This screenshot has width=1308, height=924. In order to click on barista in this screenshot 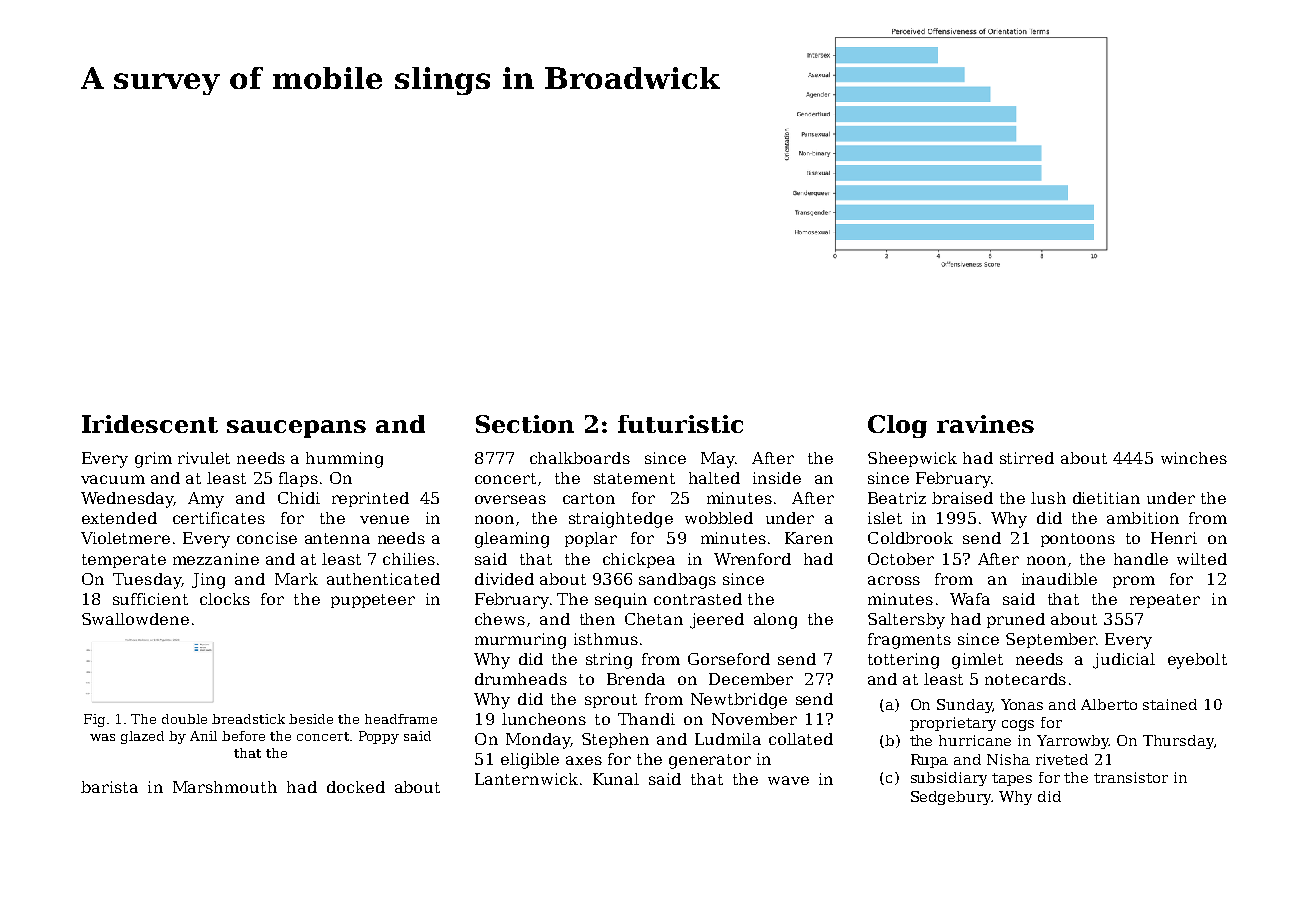, I will do `click(109, 787)`.
